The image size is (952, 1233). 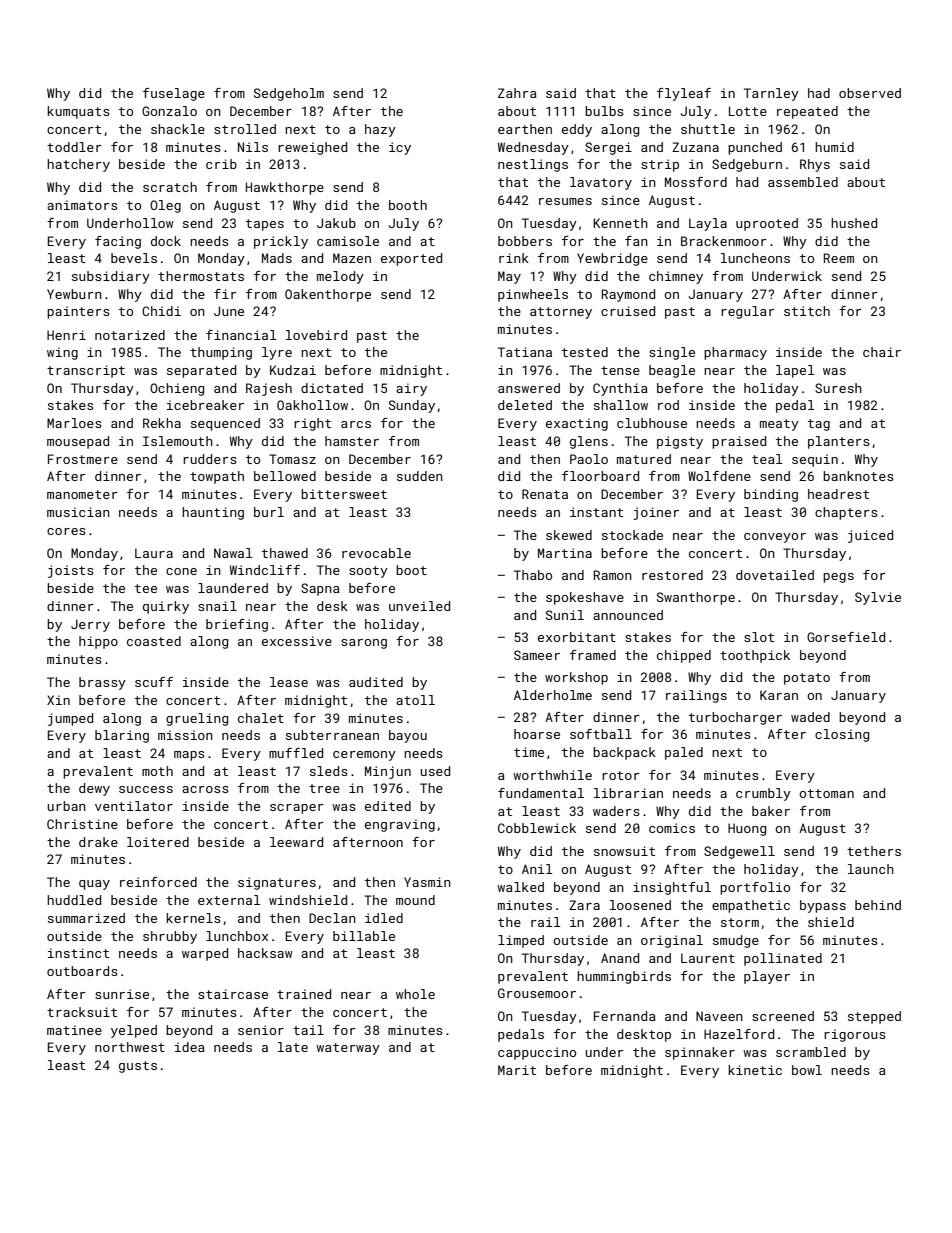 I want to click on facing, so click(x=118, y=242).
